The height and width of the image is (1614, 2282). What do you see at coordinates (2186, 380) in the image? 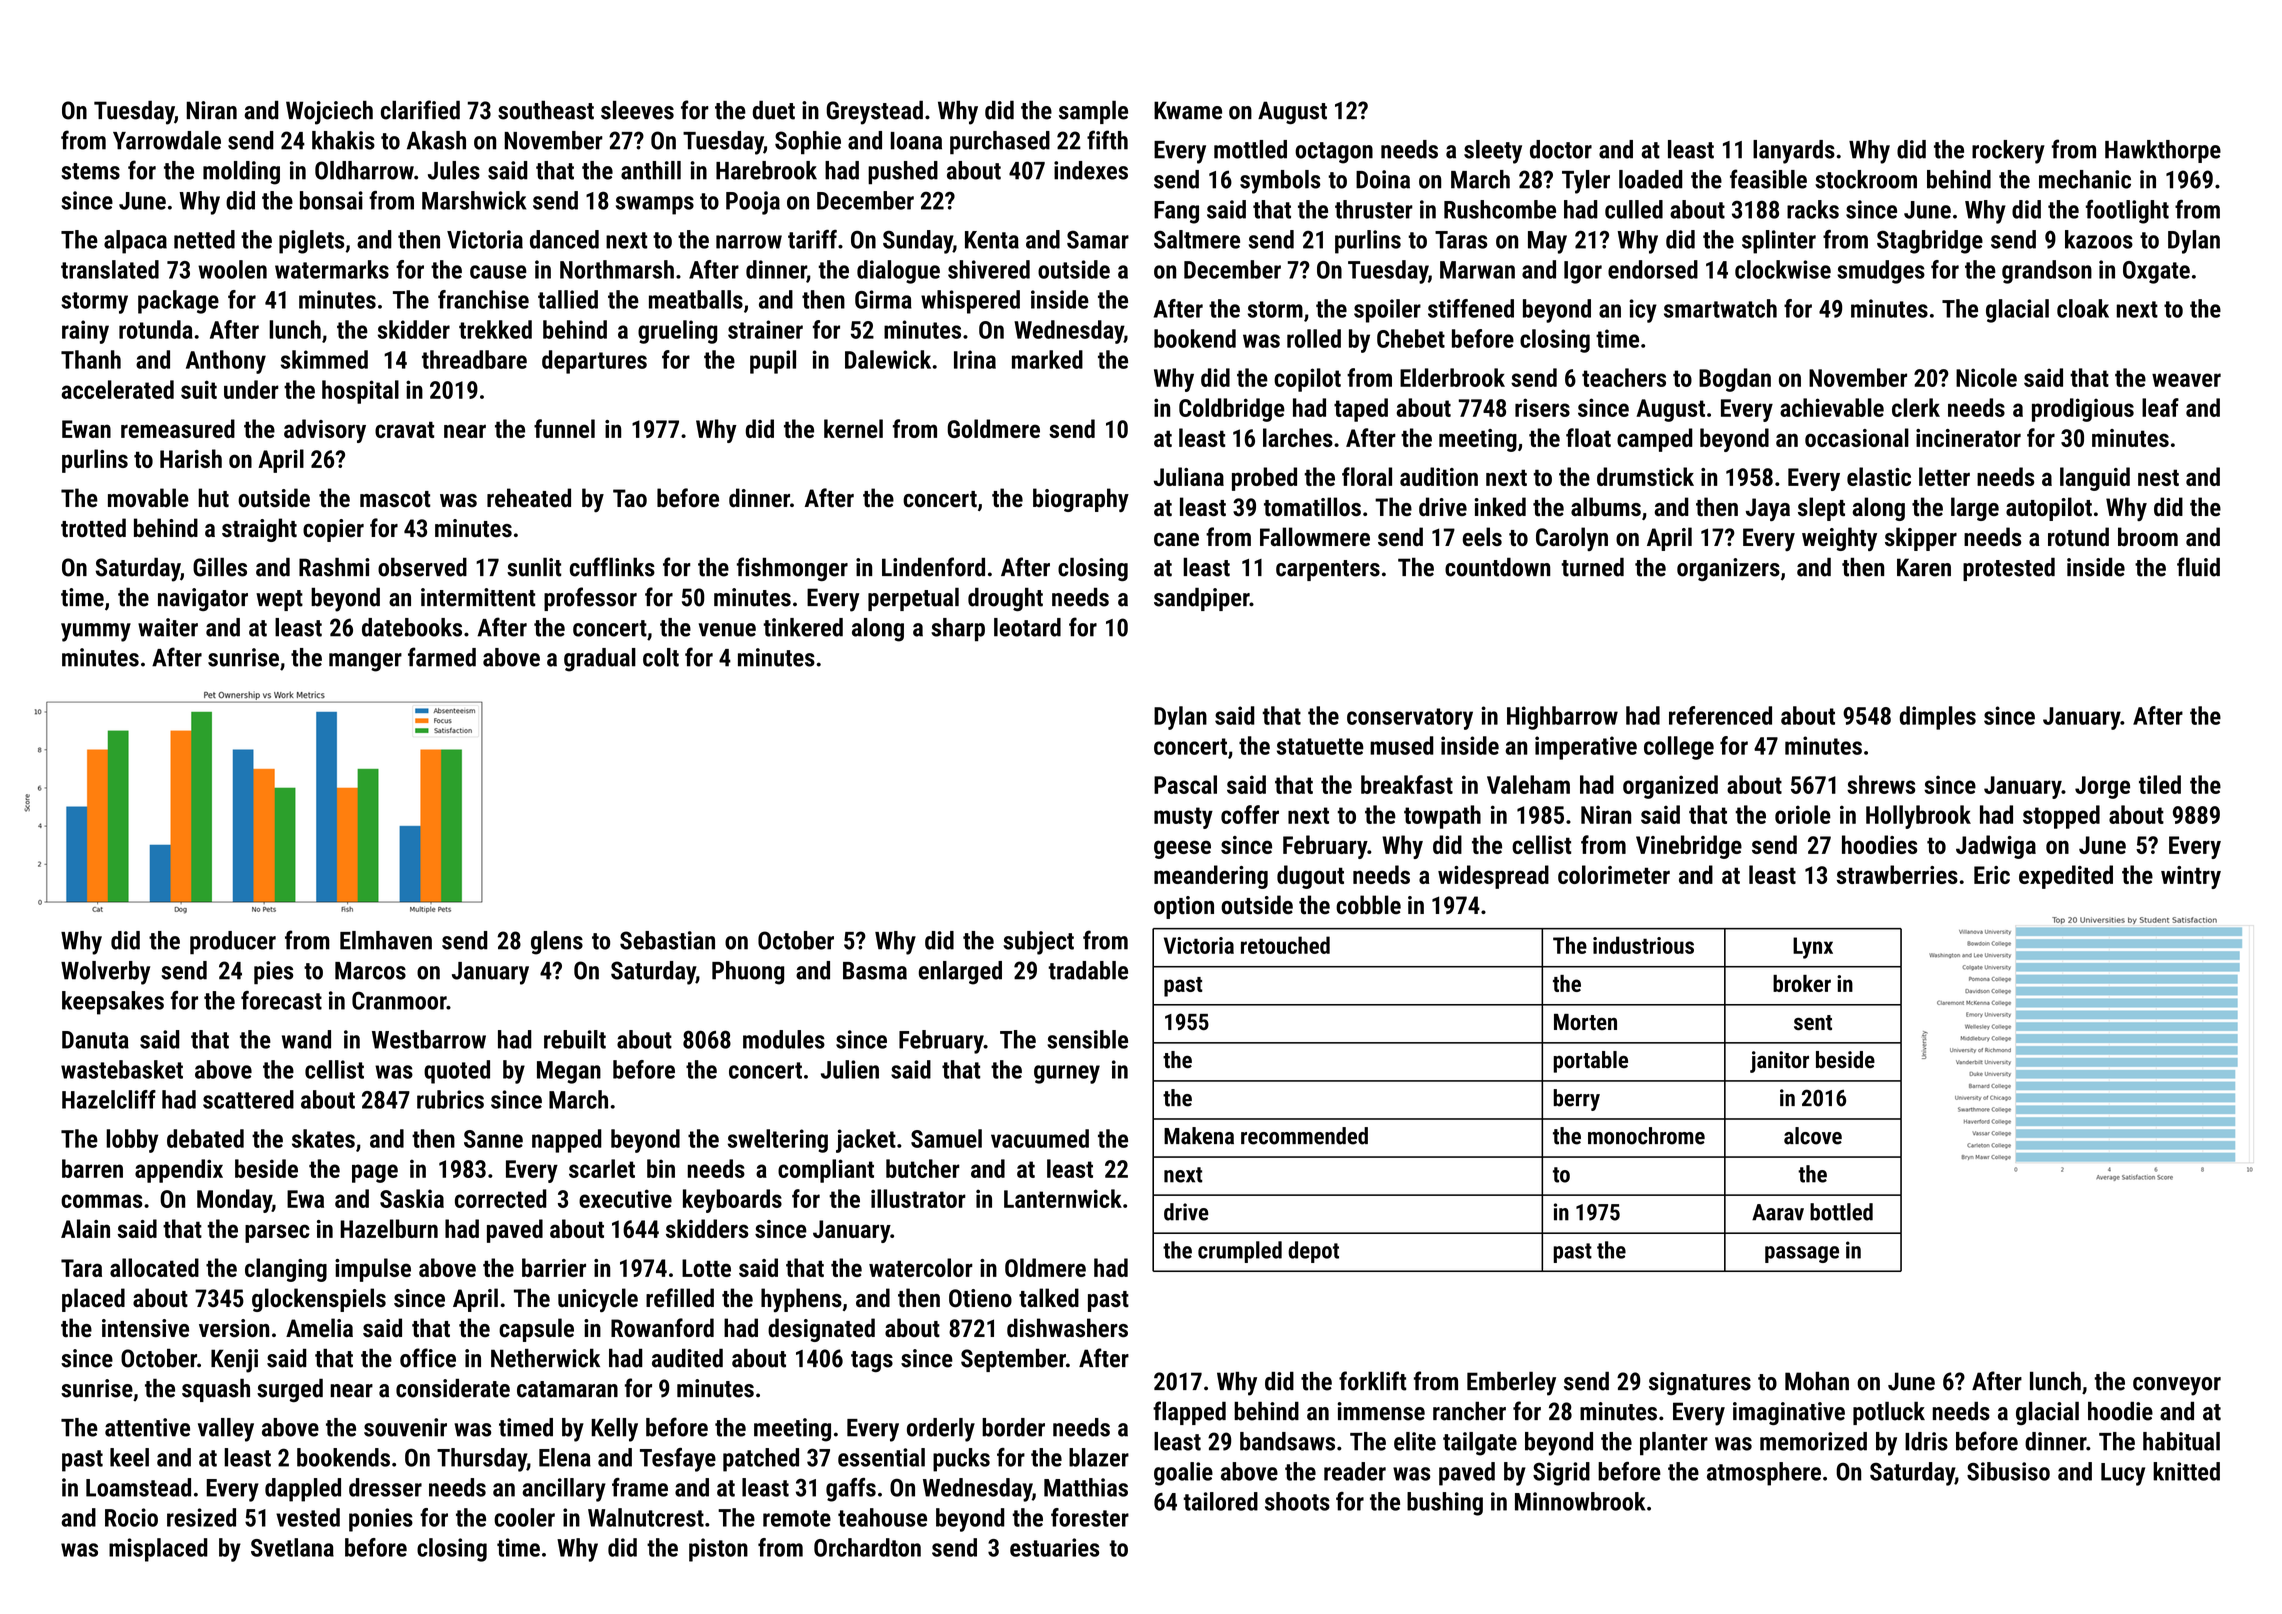
I see `weaver` at bounding box center [2186, 380].
